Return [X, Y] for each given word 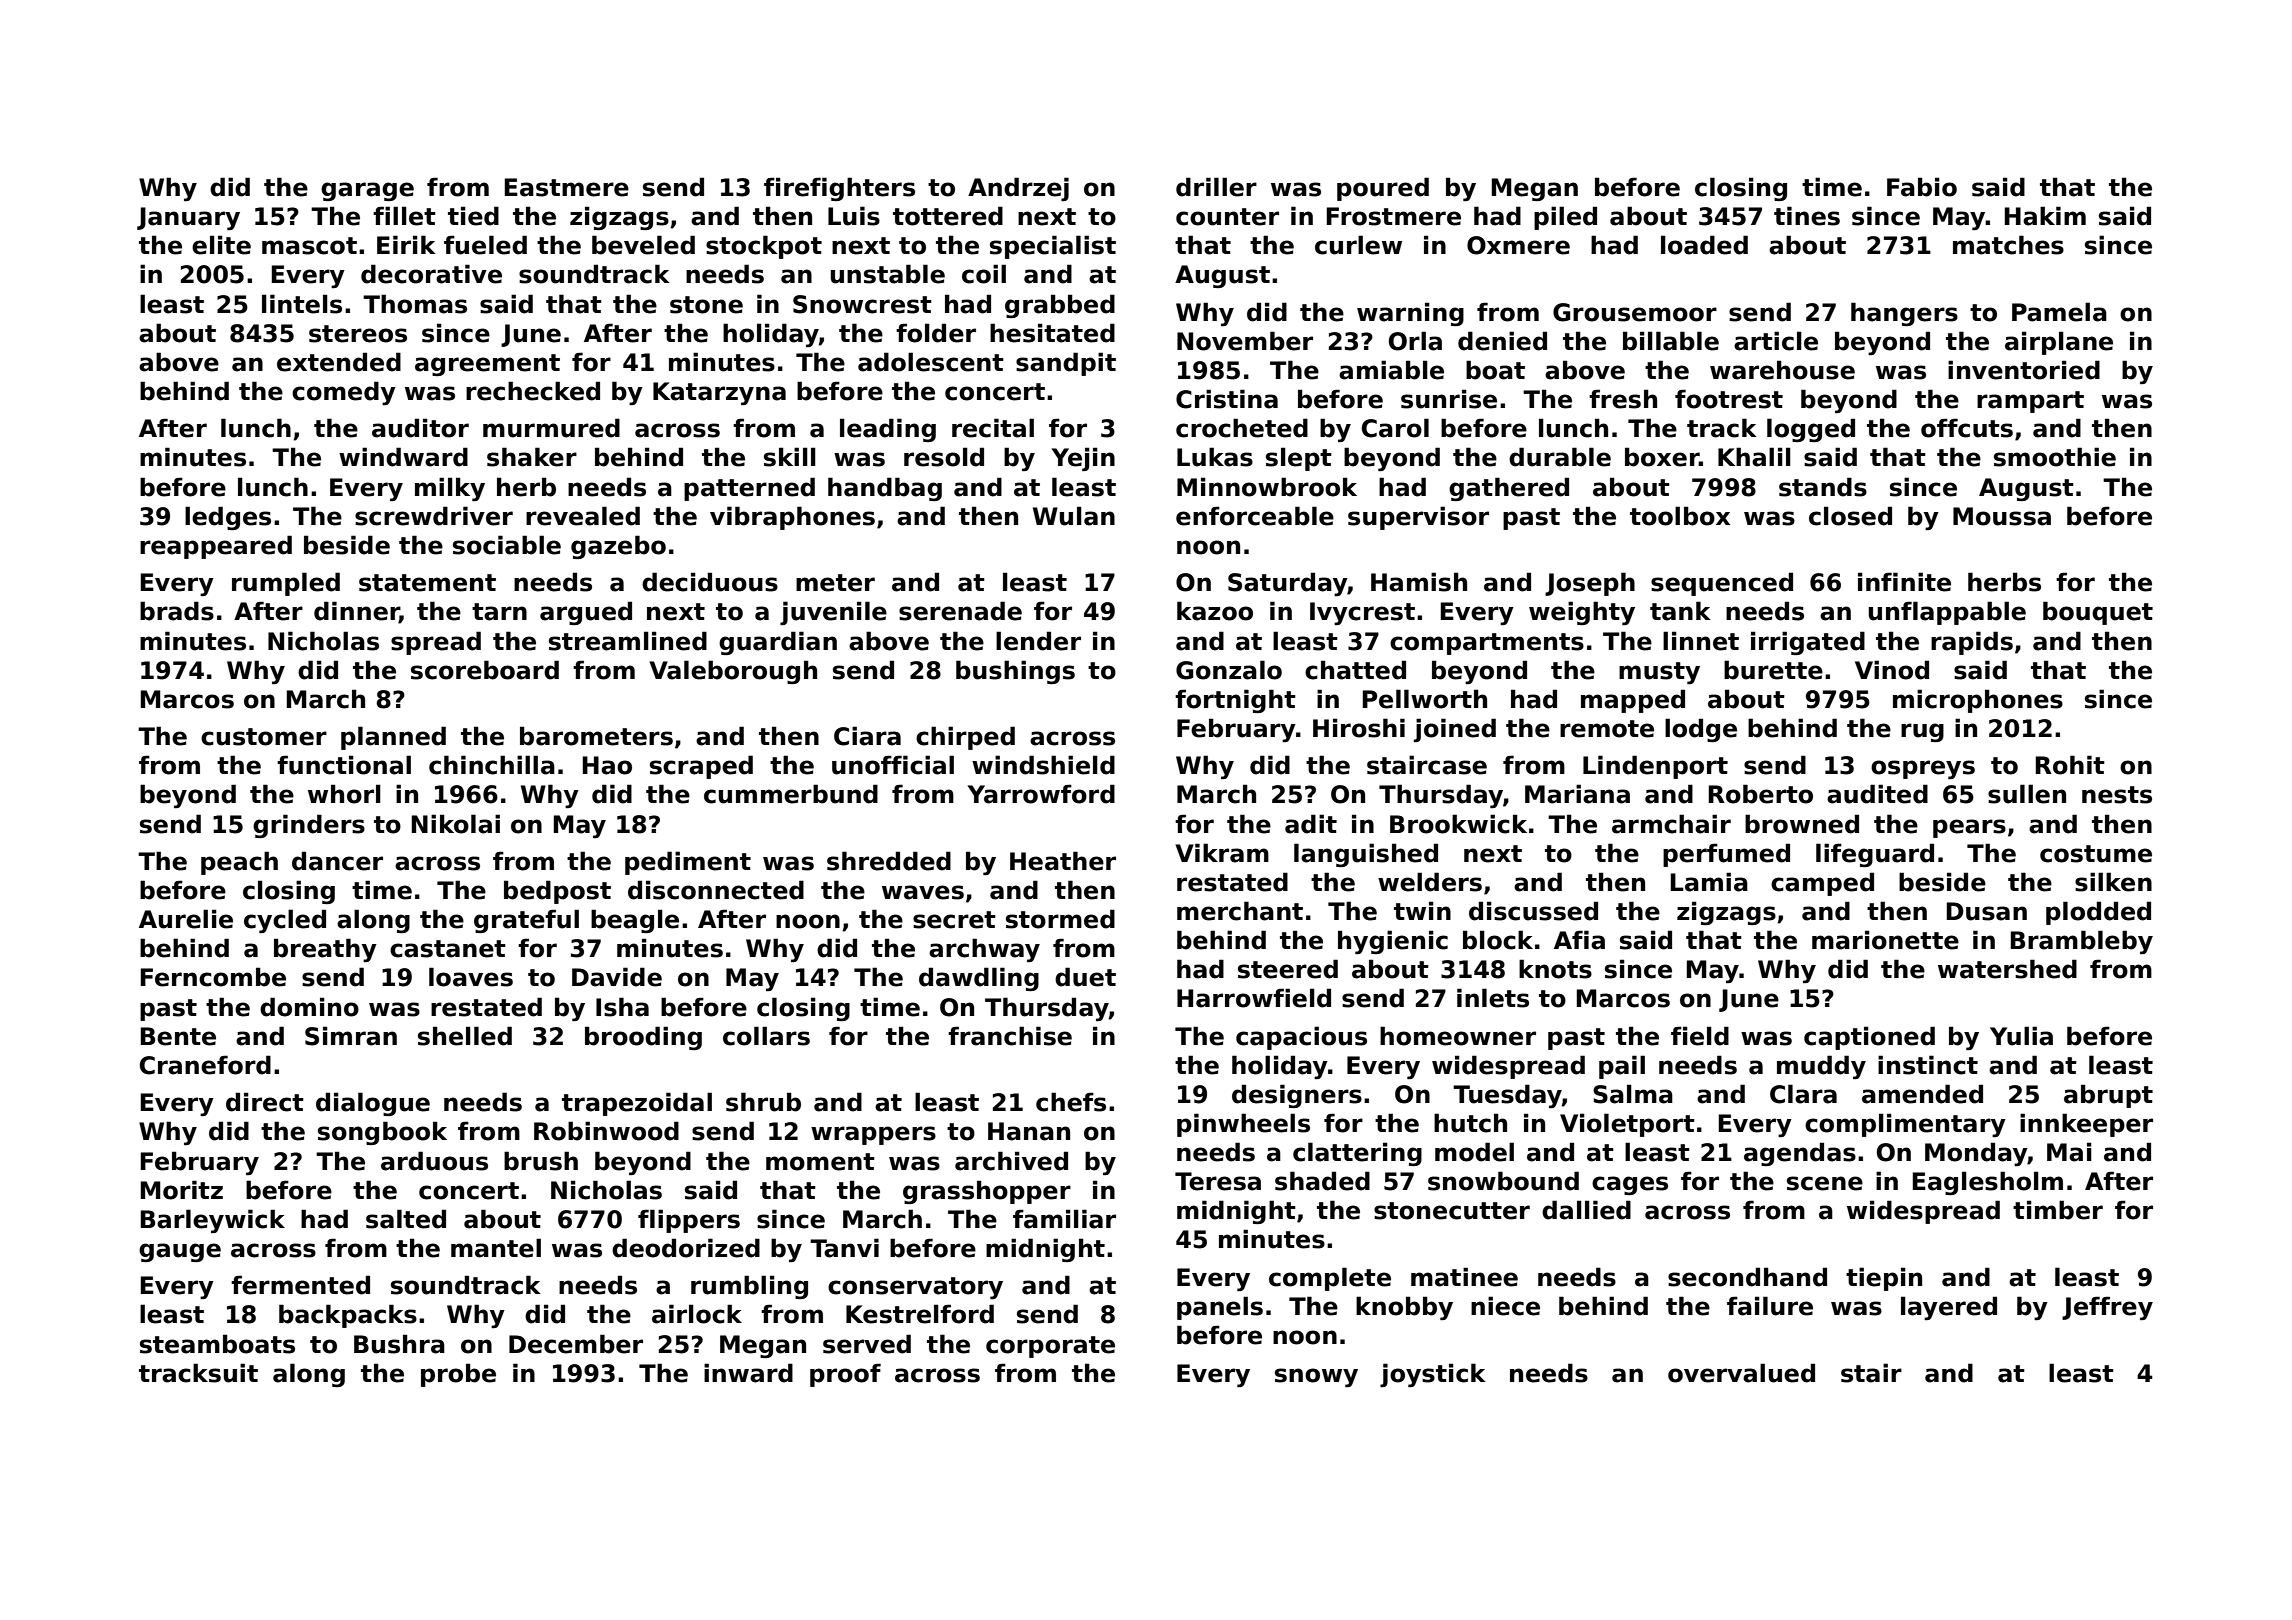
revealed [583, 516]
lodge [1701, 730]
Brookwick [1458, 824]
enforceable [1255, 516]
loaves [471, 977]
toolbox [1680, 516]
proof [845, 1375]
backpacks [348, 1316]
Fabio [1922, 187]
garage [367, 191]
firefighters [839, 189]
